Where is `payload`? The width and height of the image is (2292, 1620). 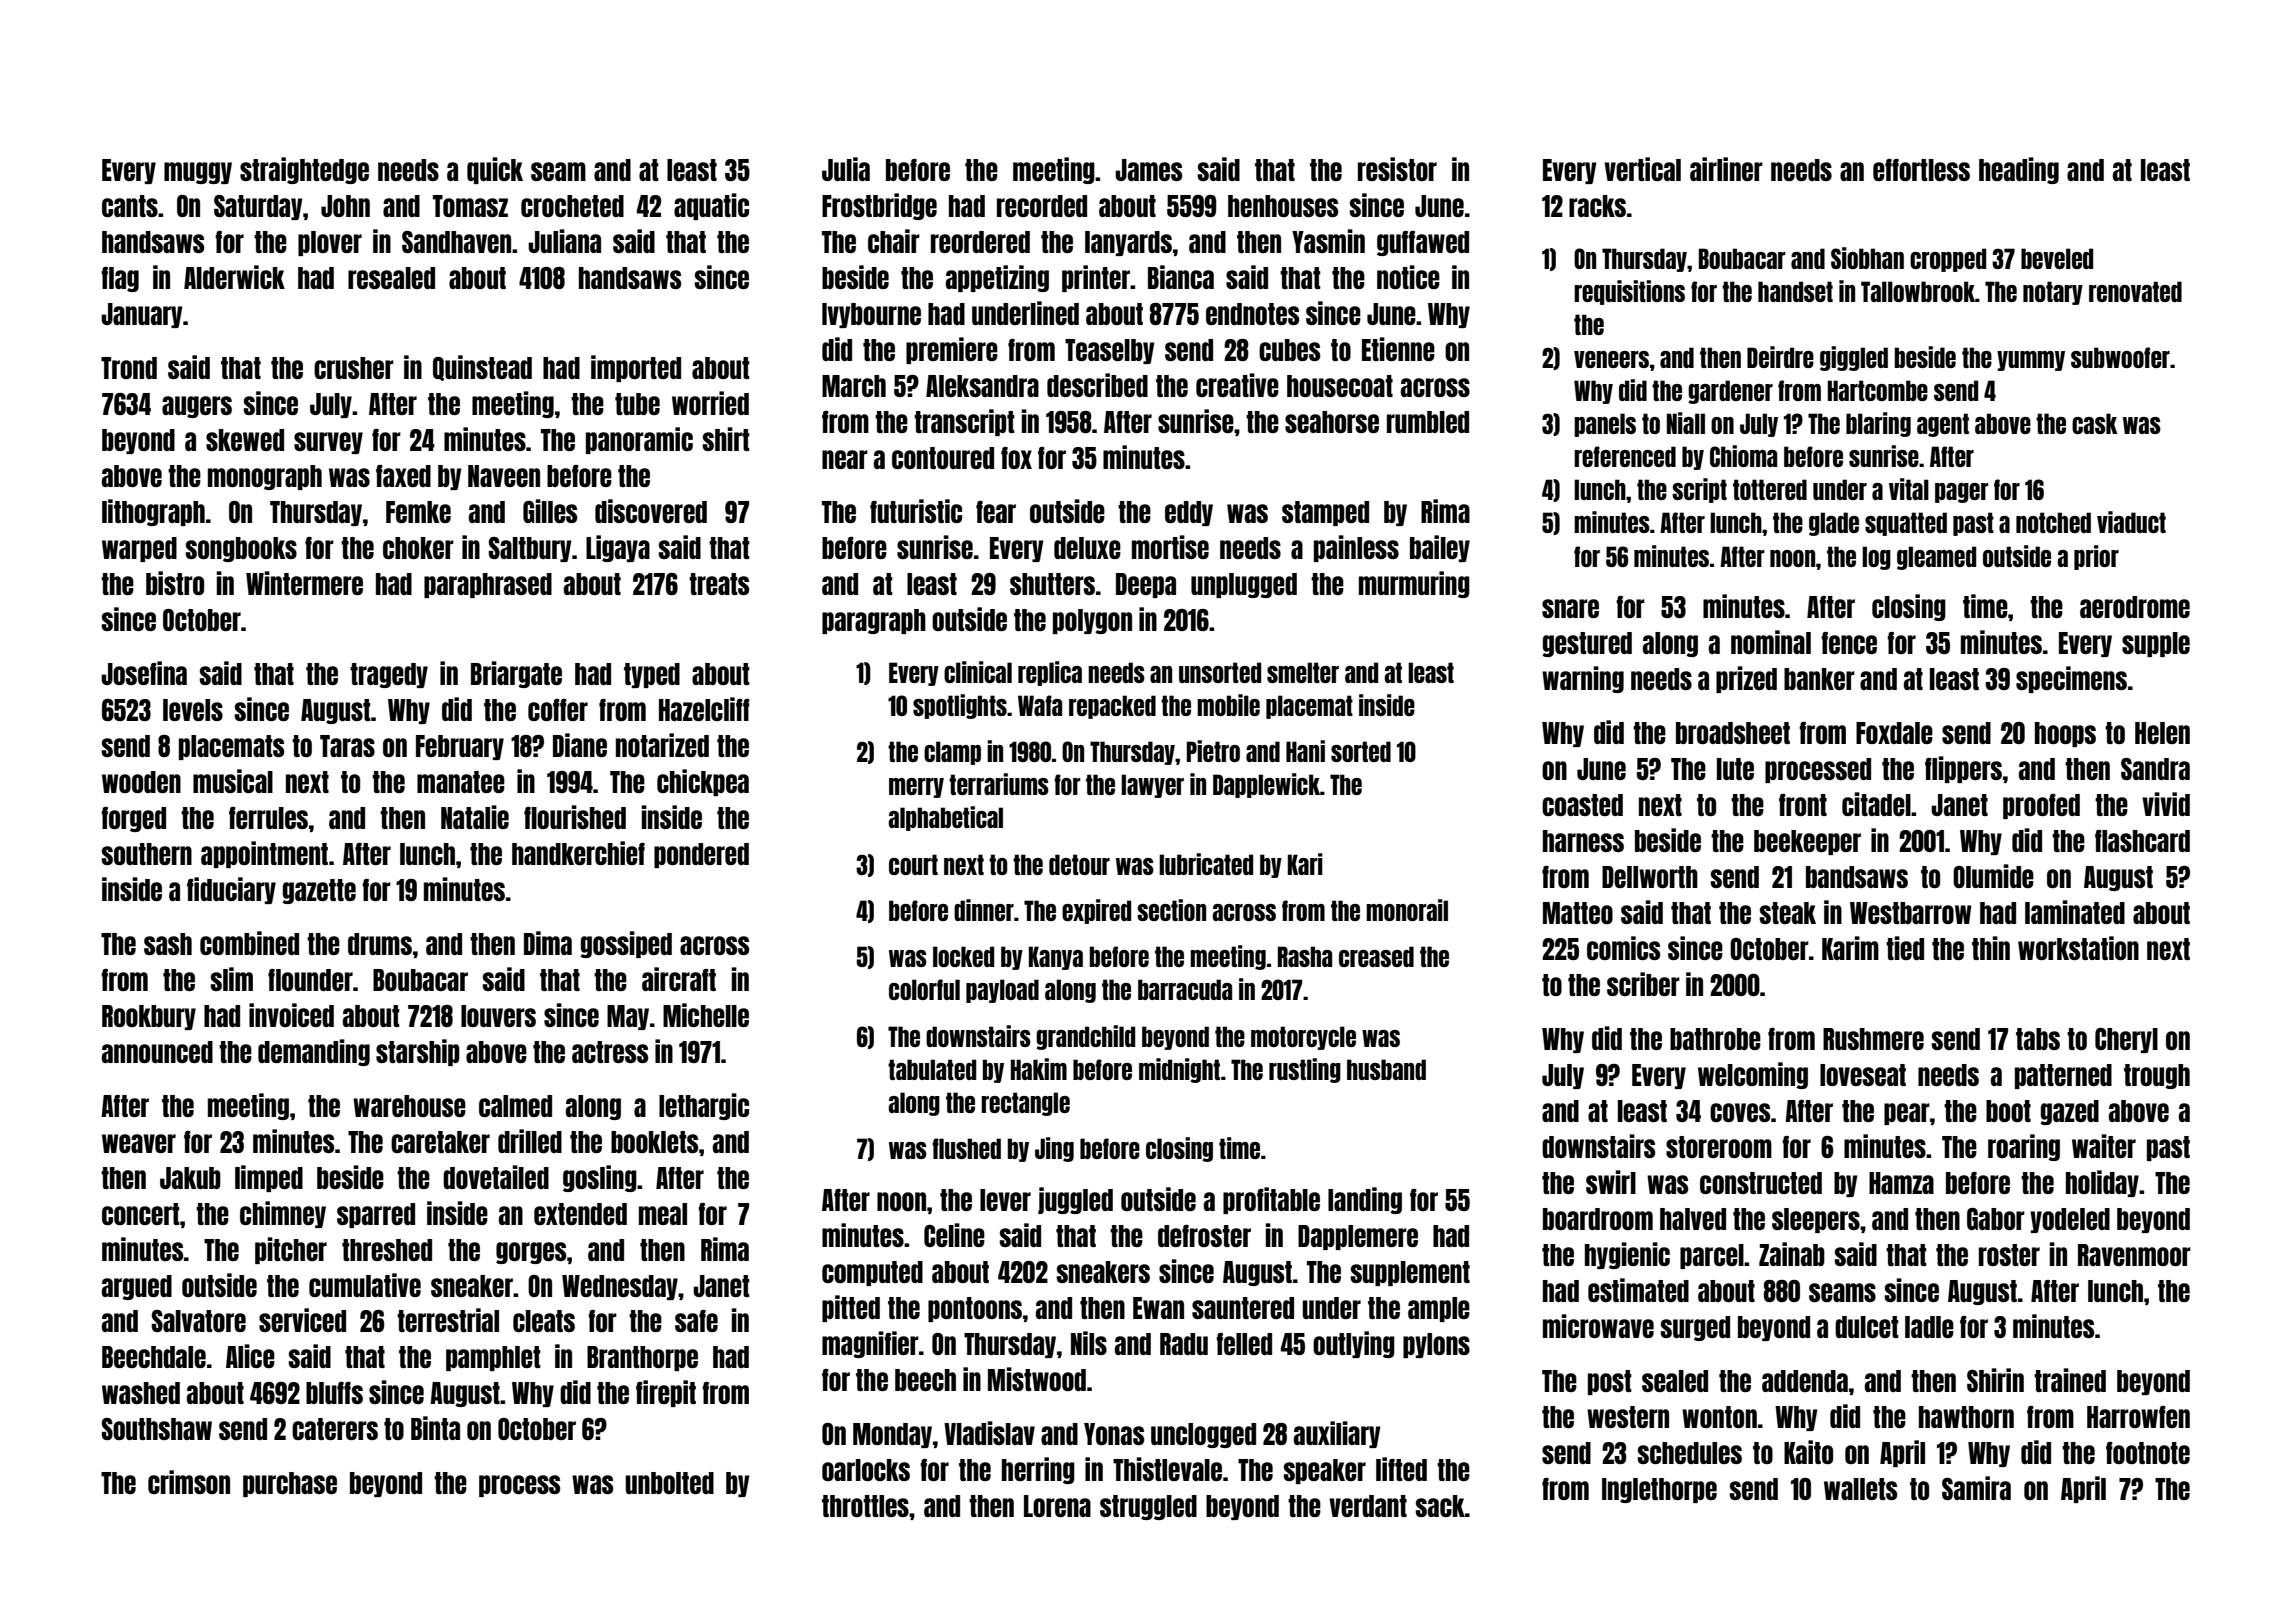 payload is located at coordinates (1002, 991).
